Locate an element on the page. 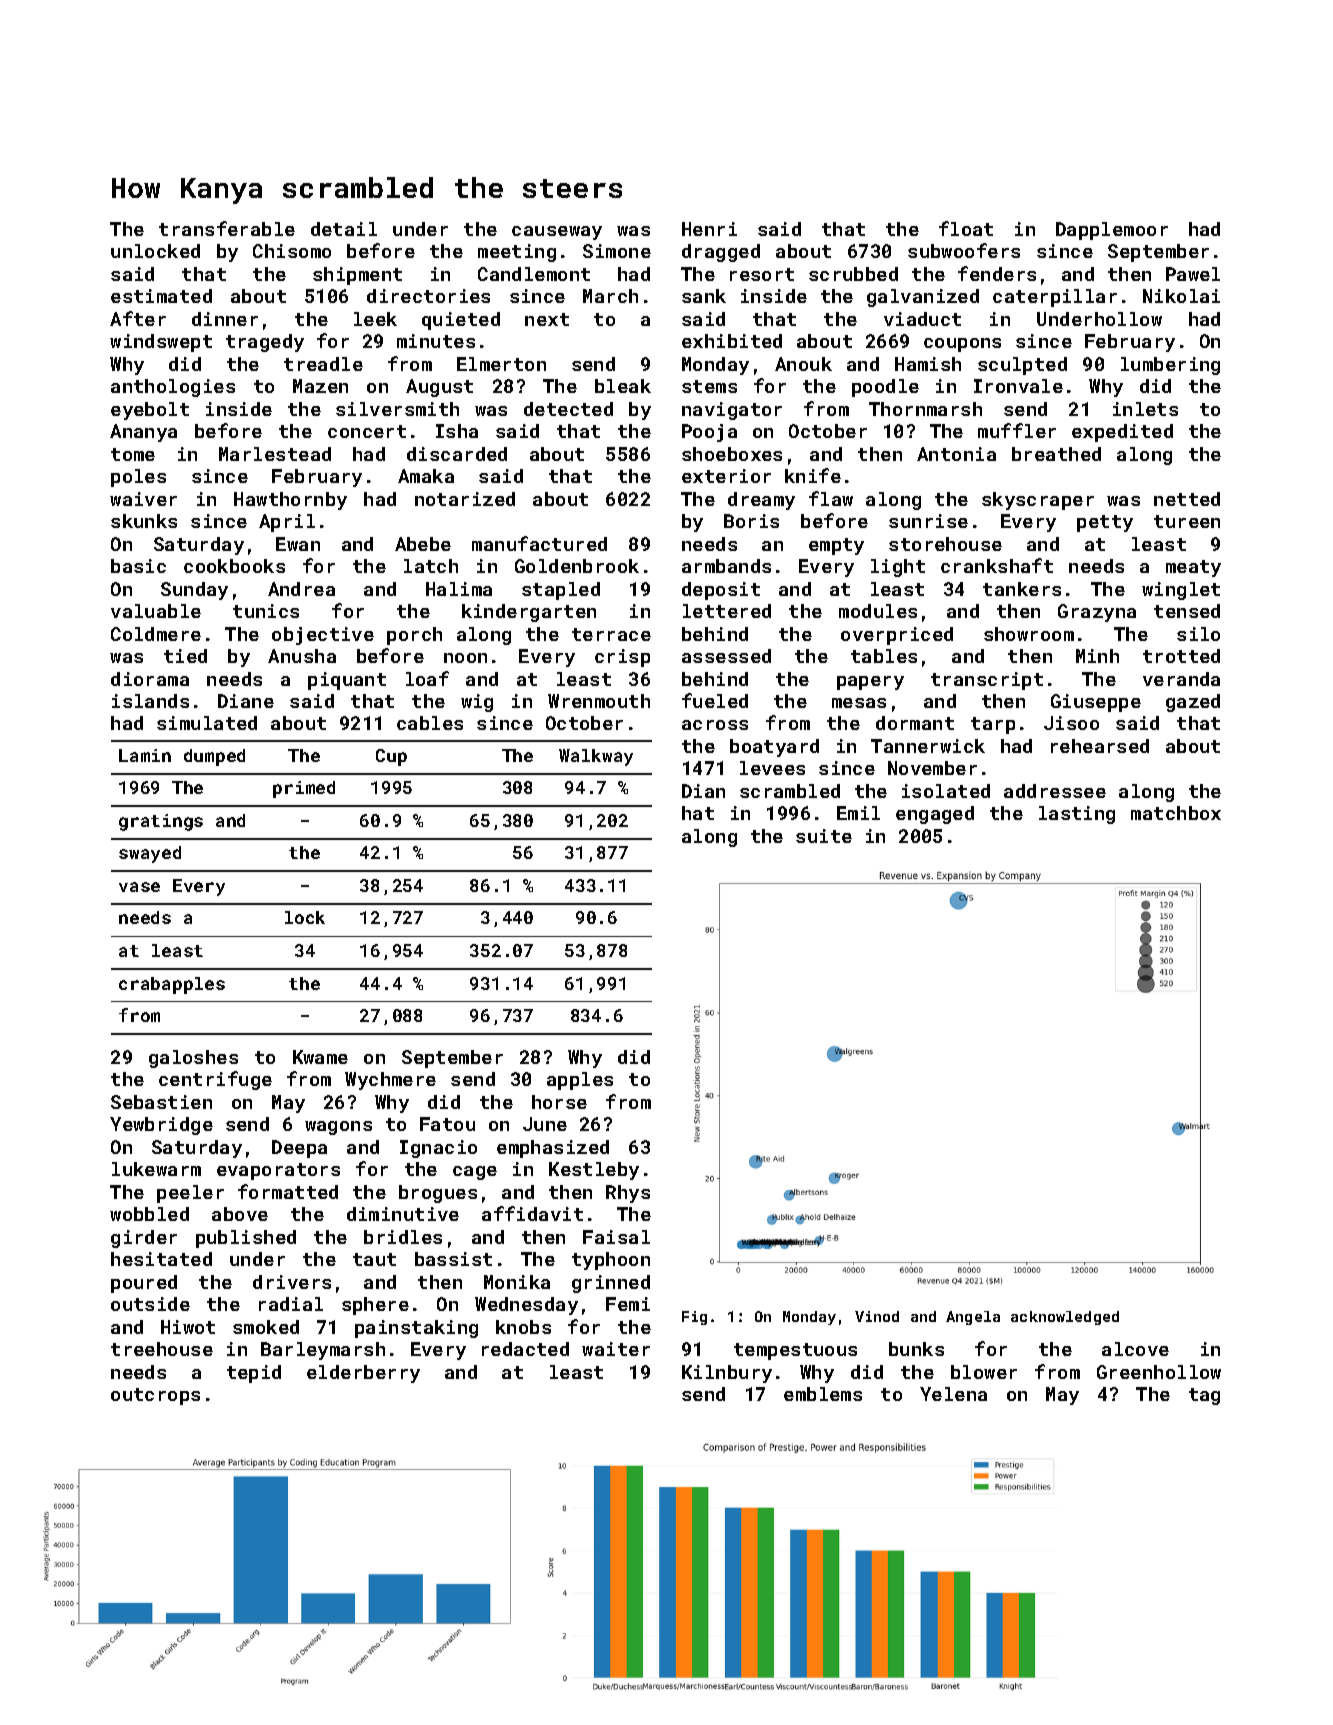 This image has height=1725, width=1333. Simone is located at coordinates (617, 251).
